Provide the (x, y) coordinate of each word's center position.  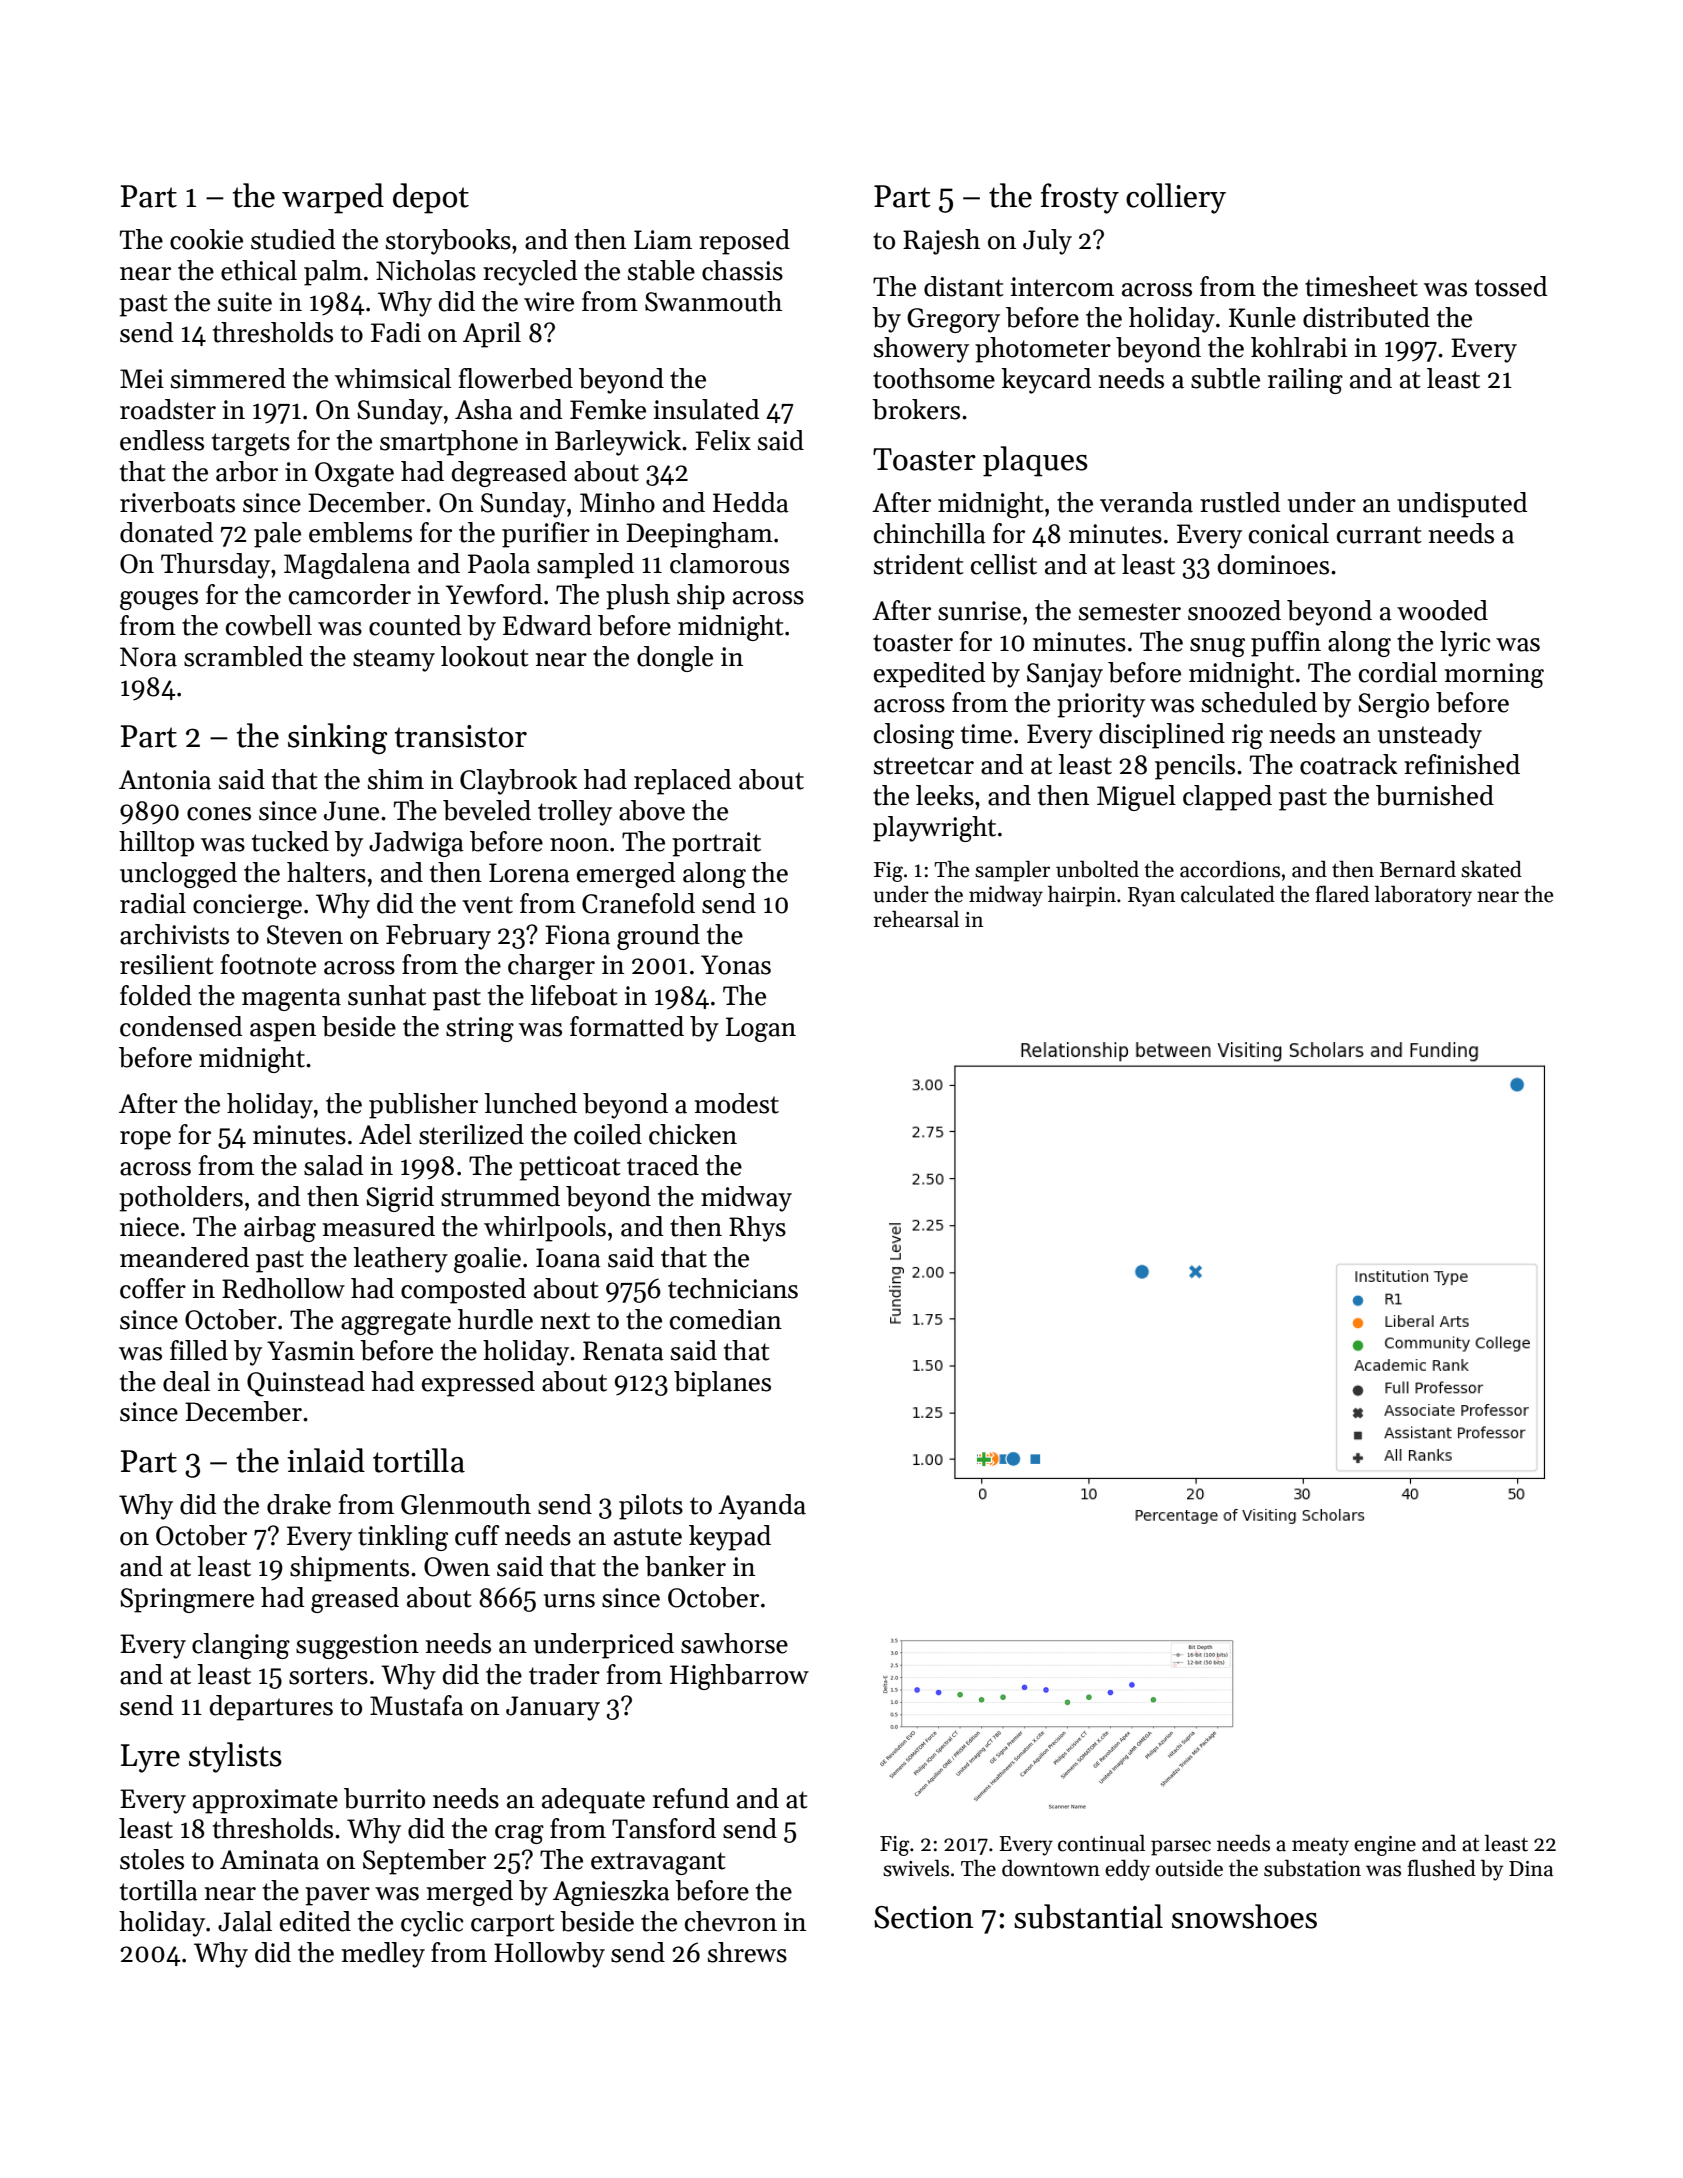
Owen (457, 1567)
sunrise (979, 611)
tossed (1511, 286)
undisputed (1462, 505)
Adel (385, 1134)
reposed (744, 242)
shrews (747, 1952)
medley (383, 1955)
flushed (1441, 1868)
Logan (761, 1029)
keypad (730, 1538)
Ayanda (762, 1507)
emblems (360, 532)
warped (333, 198)
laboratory (1423, 896)
